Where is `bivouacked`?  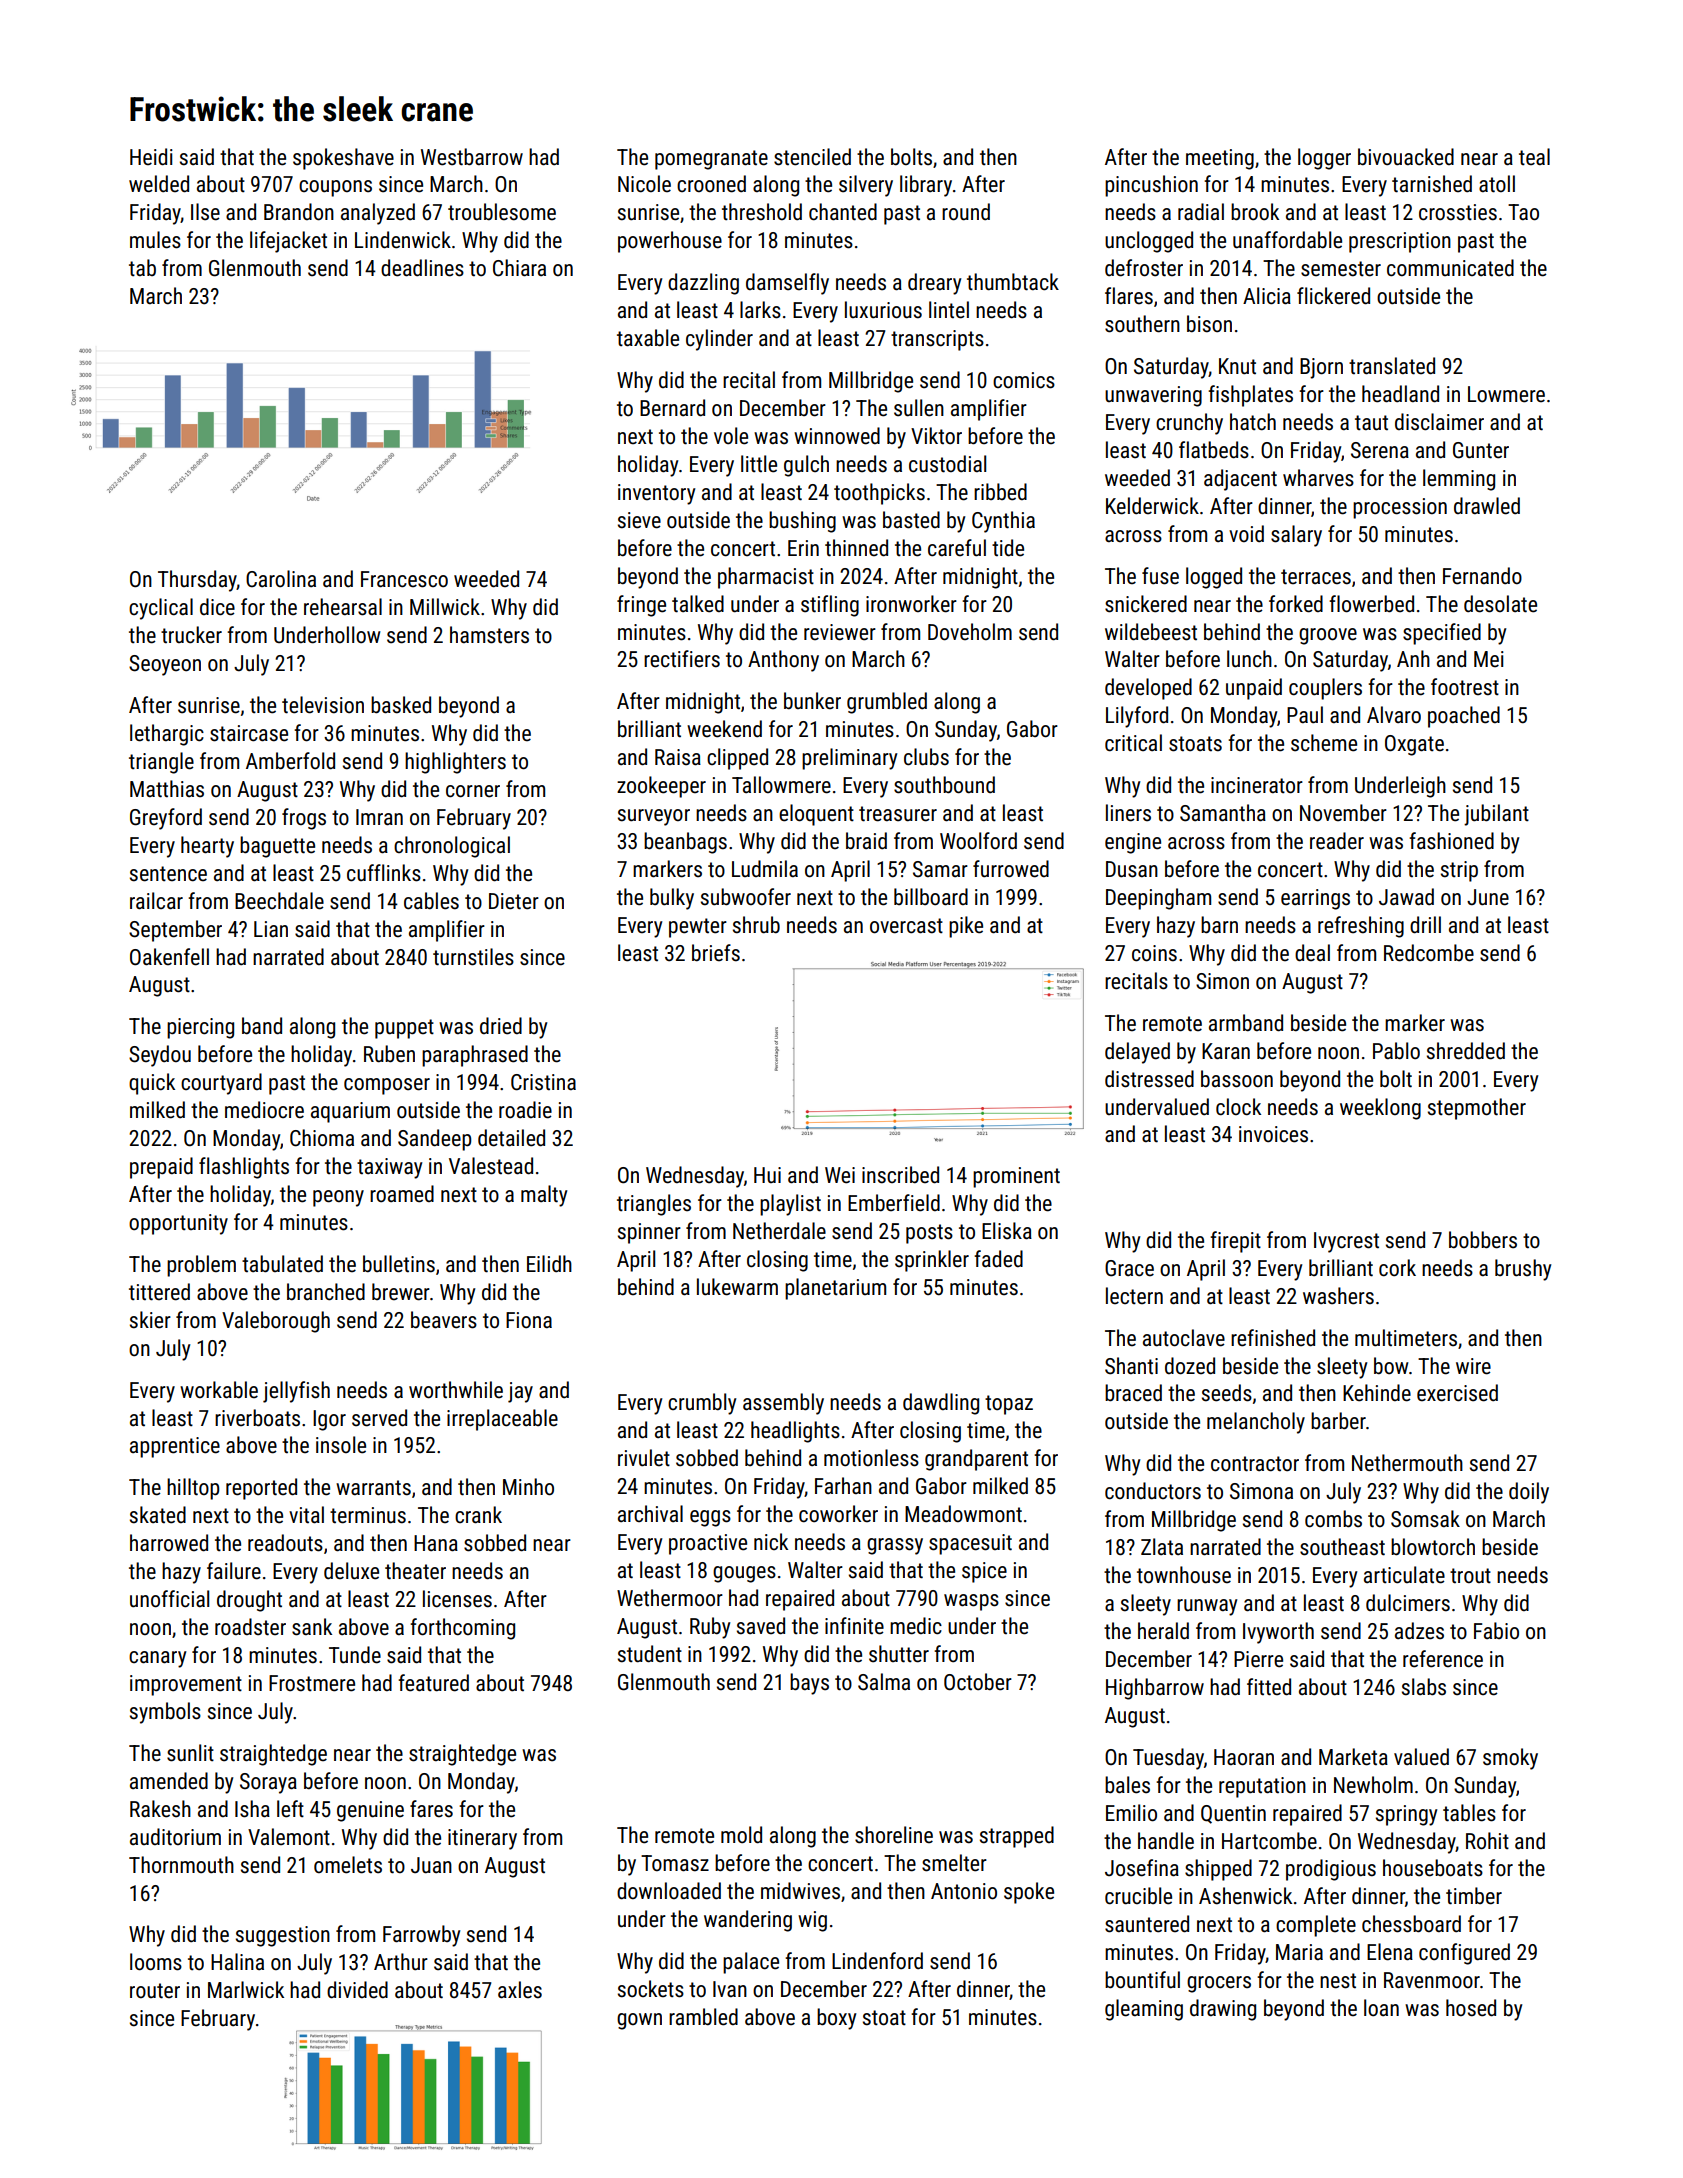 bivouacked is located at coordinates (1406, 157).
